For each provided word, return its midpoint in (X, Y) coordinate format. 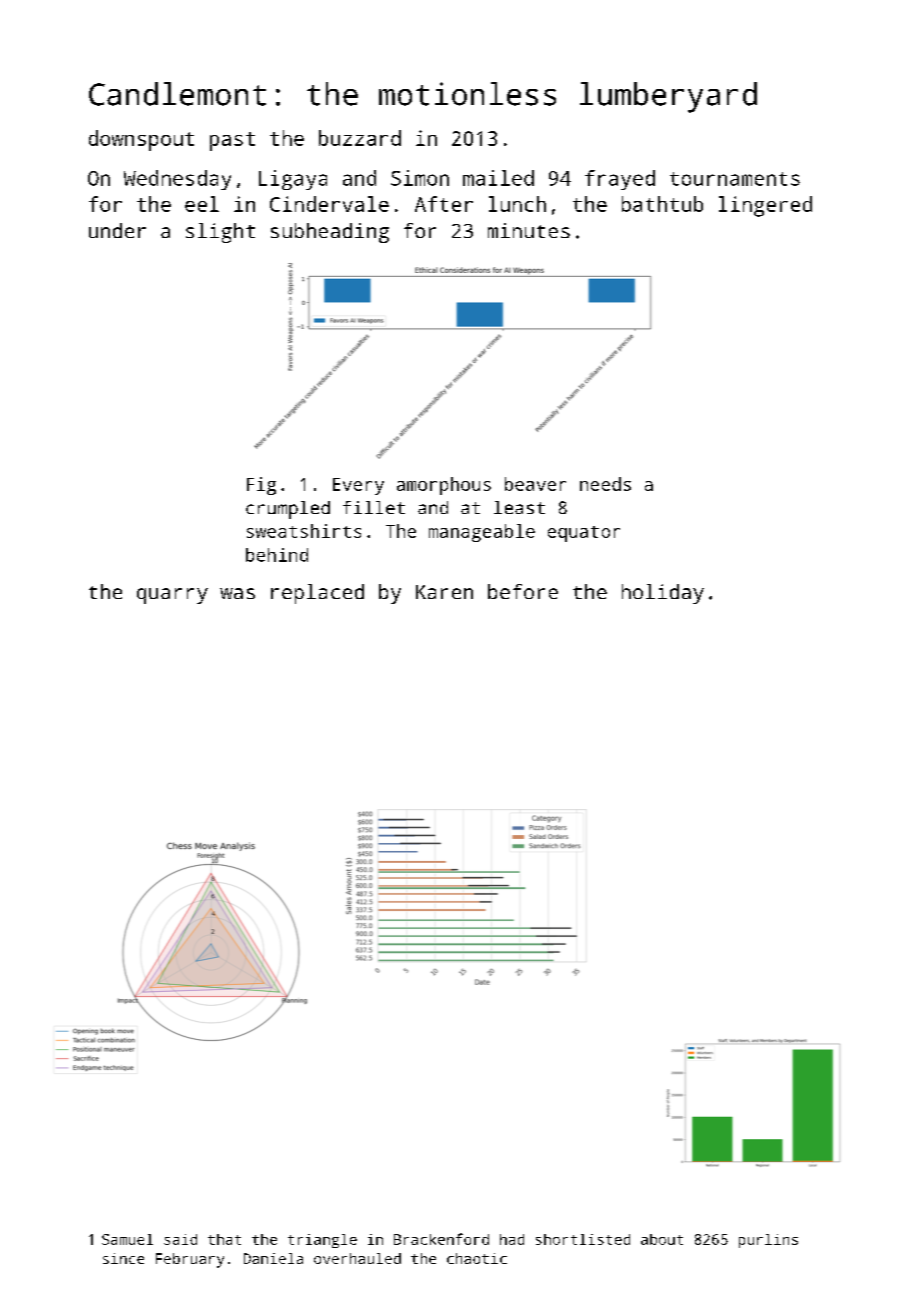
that (224, 1239)
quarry (172, 596)
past (232, 141)
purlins (768, 1241)
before (523, 591)
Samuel (127, 1239)
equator (584, 534)
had (512, 1239)
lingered (765, 206)
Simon (420, 178)
